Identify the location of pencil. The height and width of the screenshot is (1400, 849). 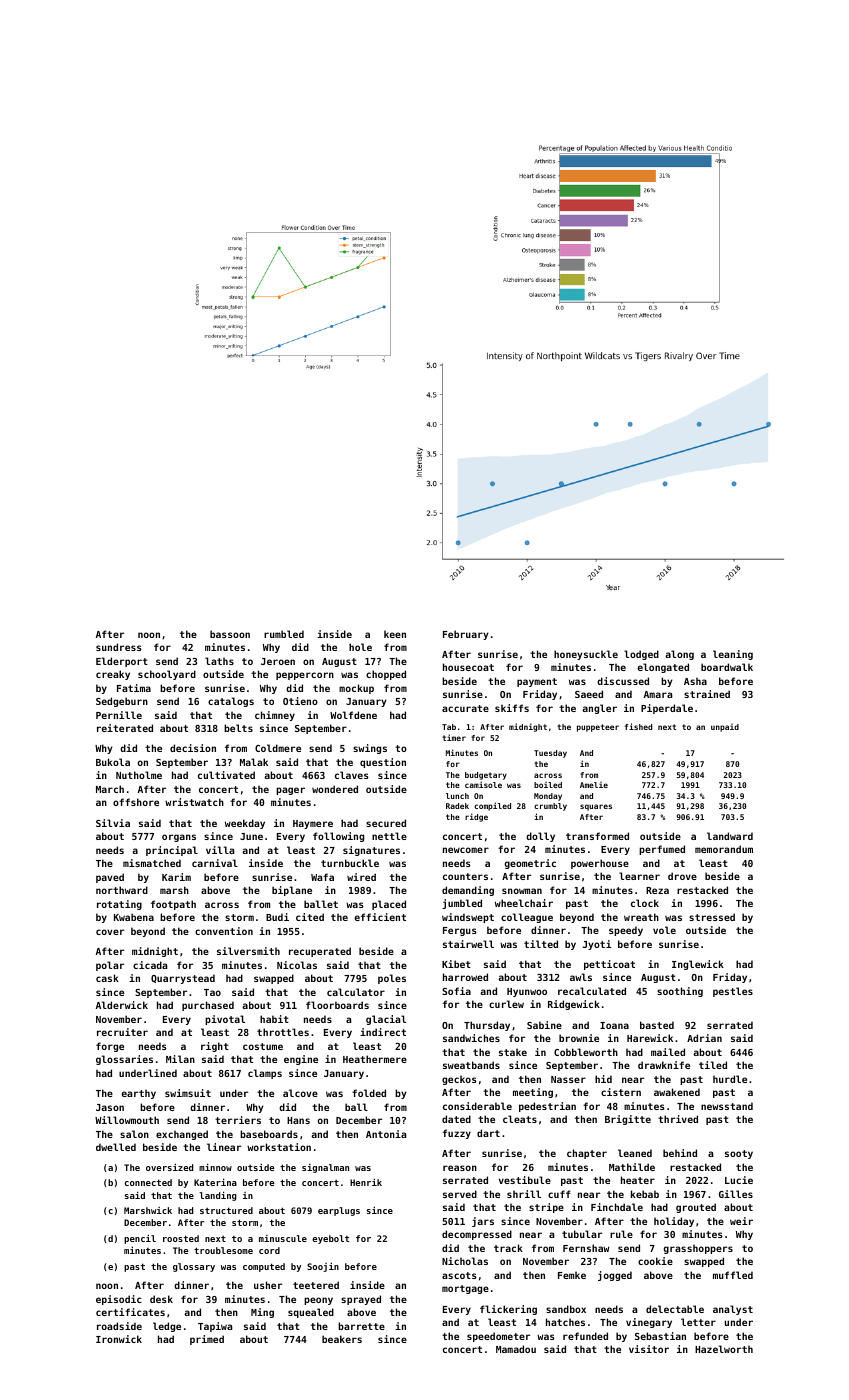
(140, 1239).
